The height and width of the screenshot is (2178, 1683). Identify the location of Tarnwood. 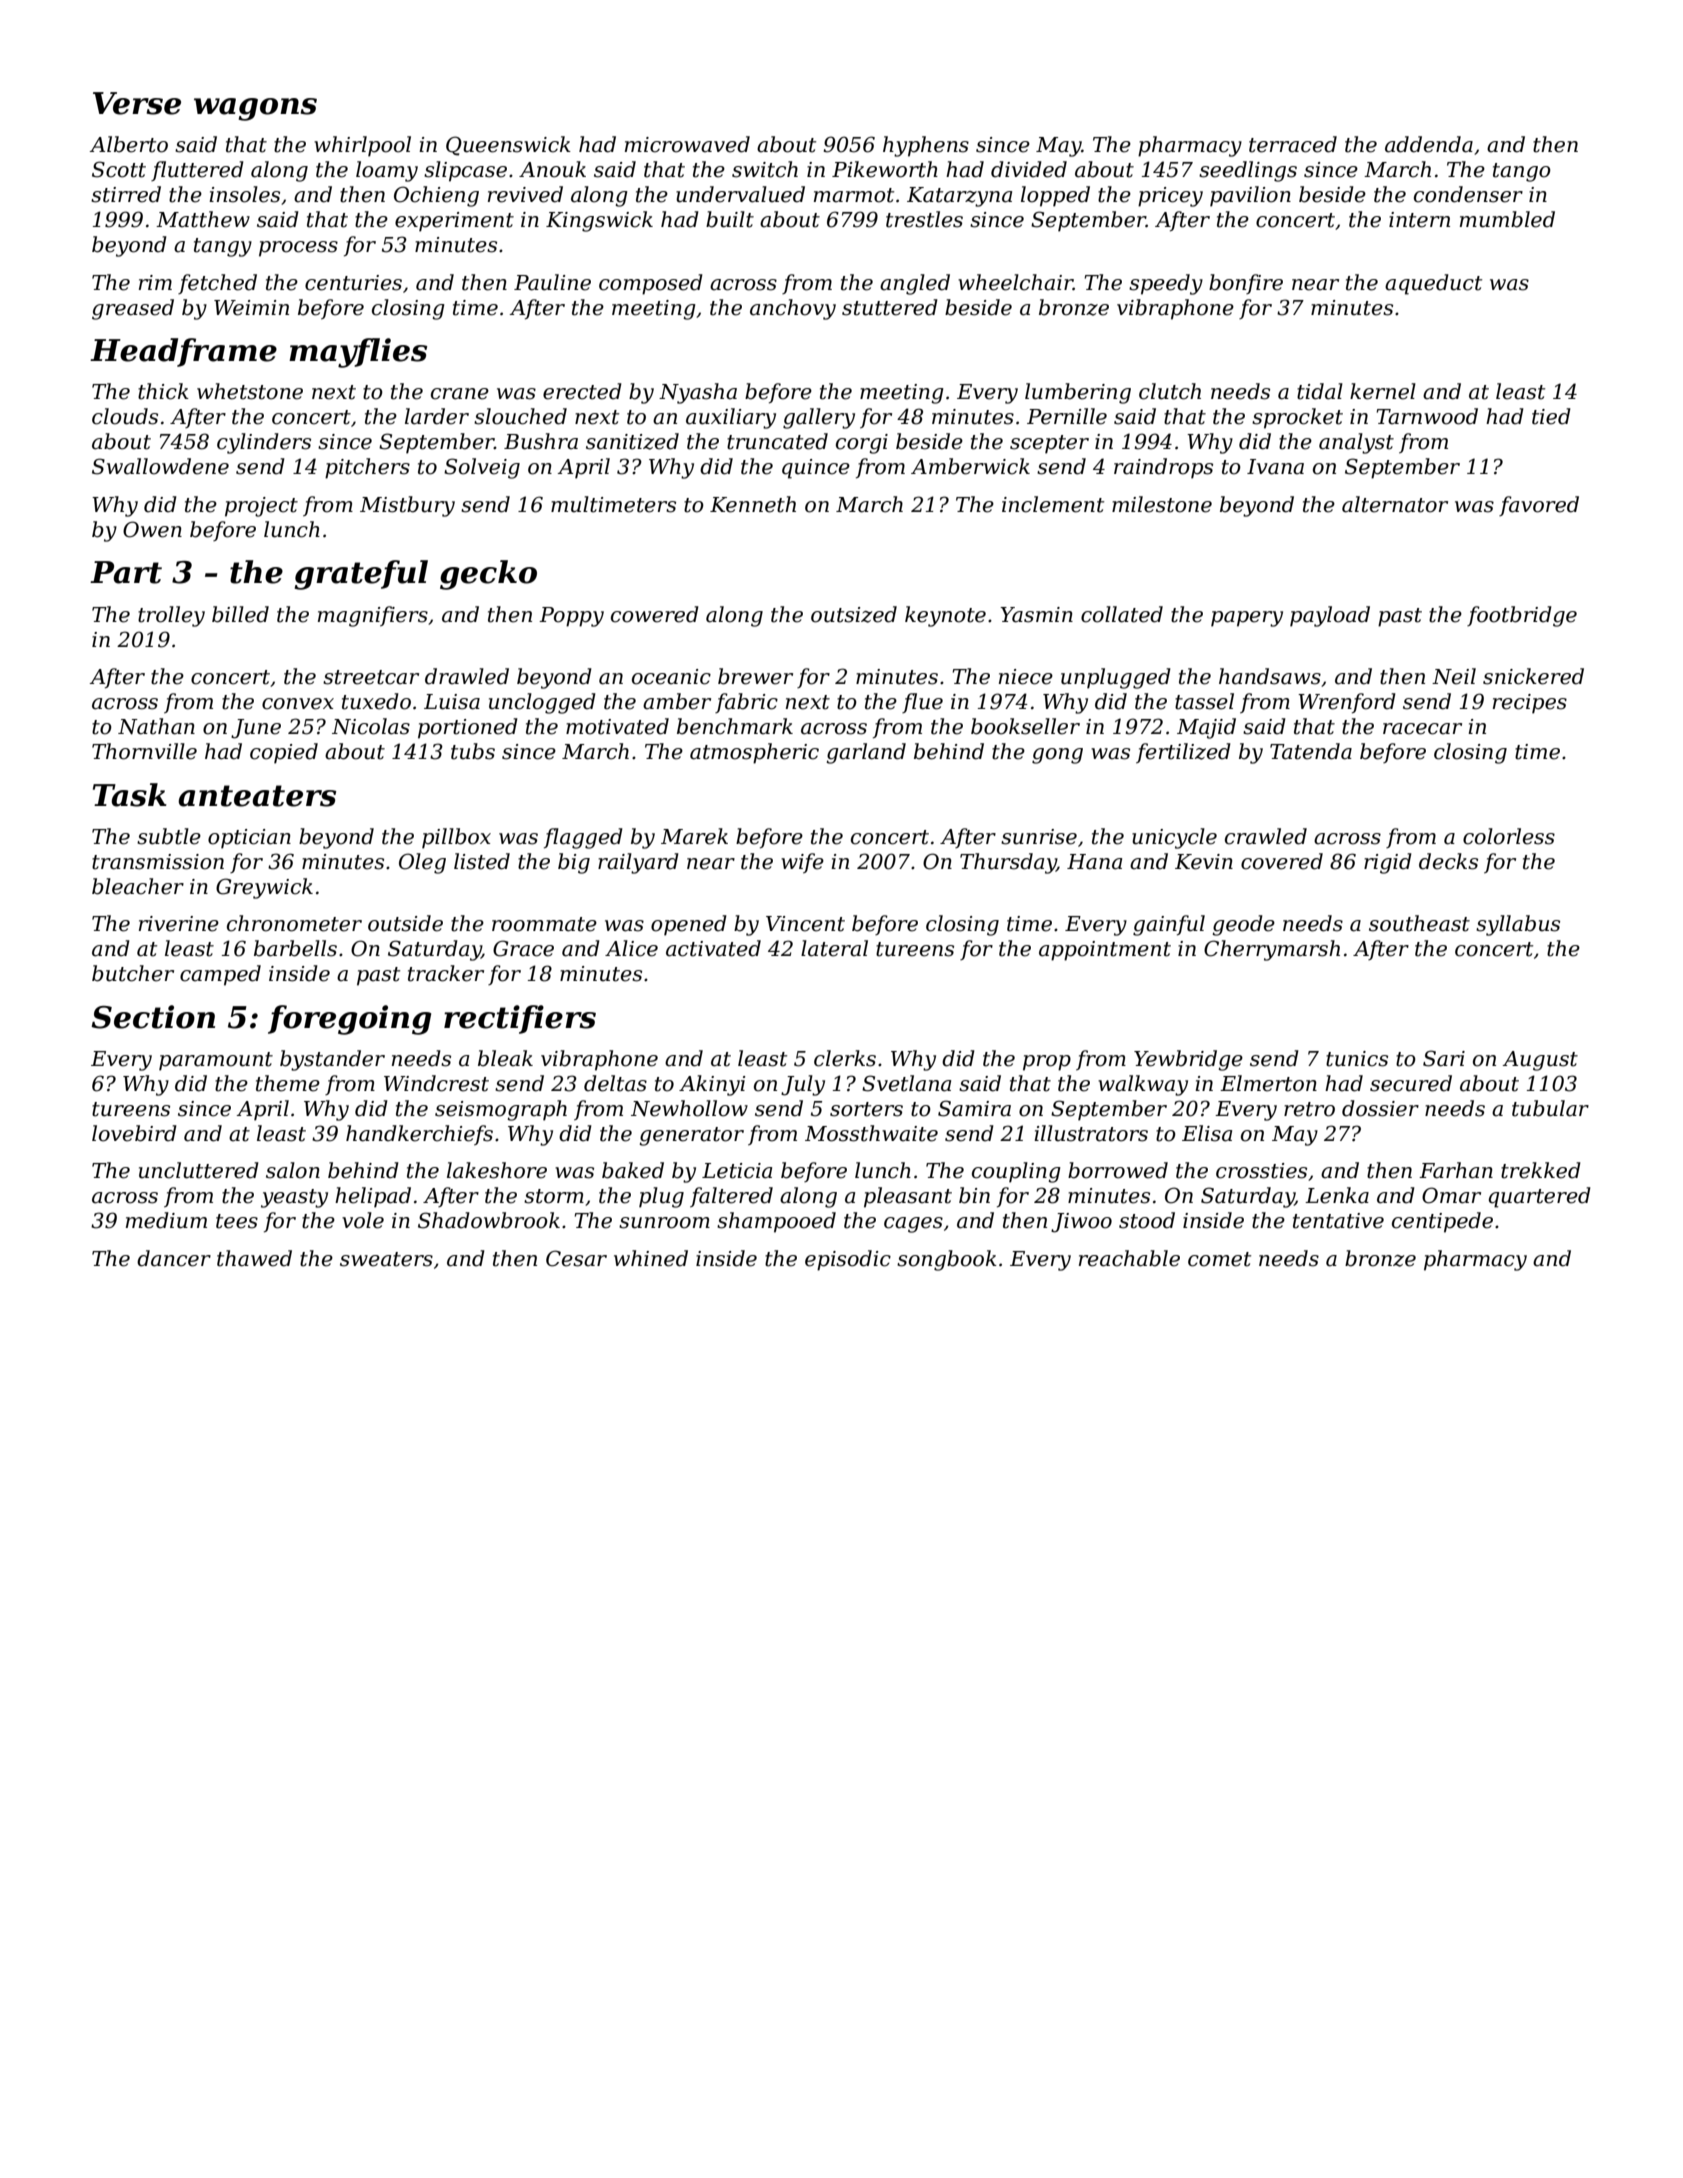
(1427, 416).
